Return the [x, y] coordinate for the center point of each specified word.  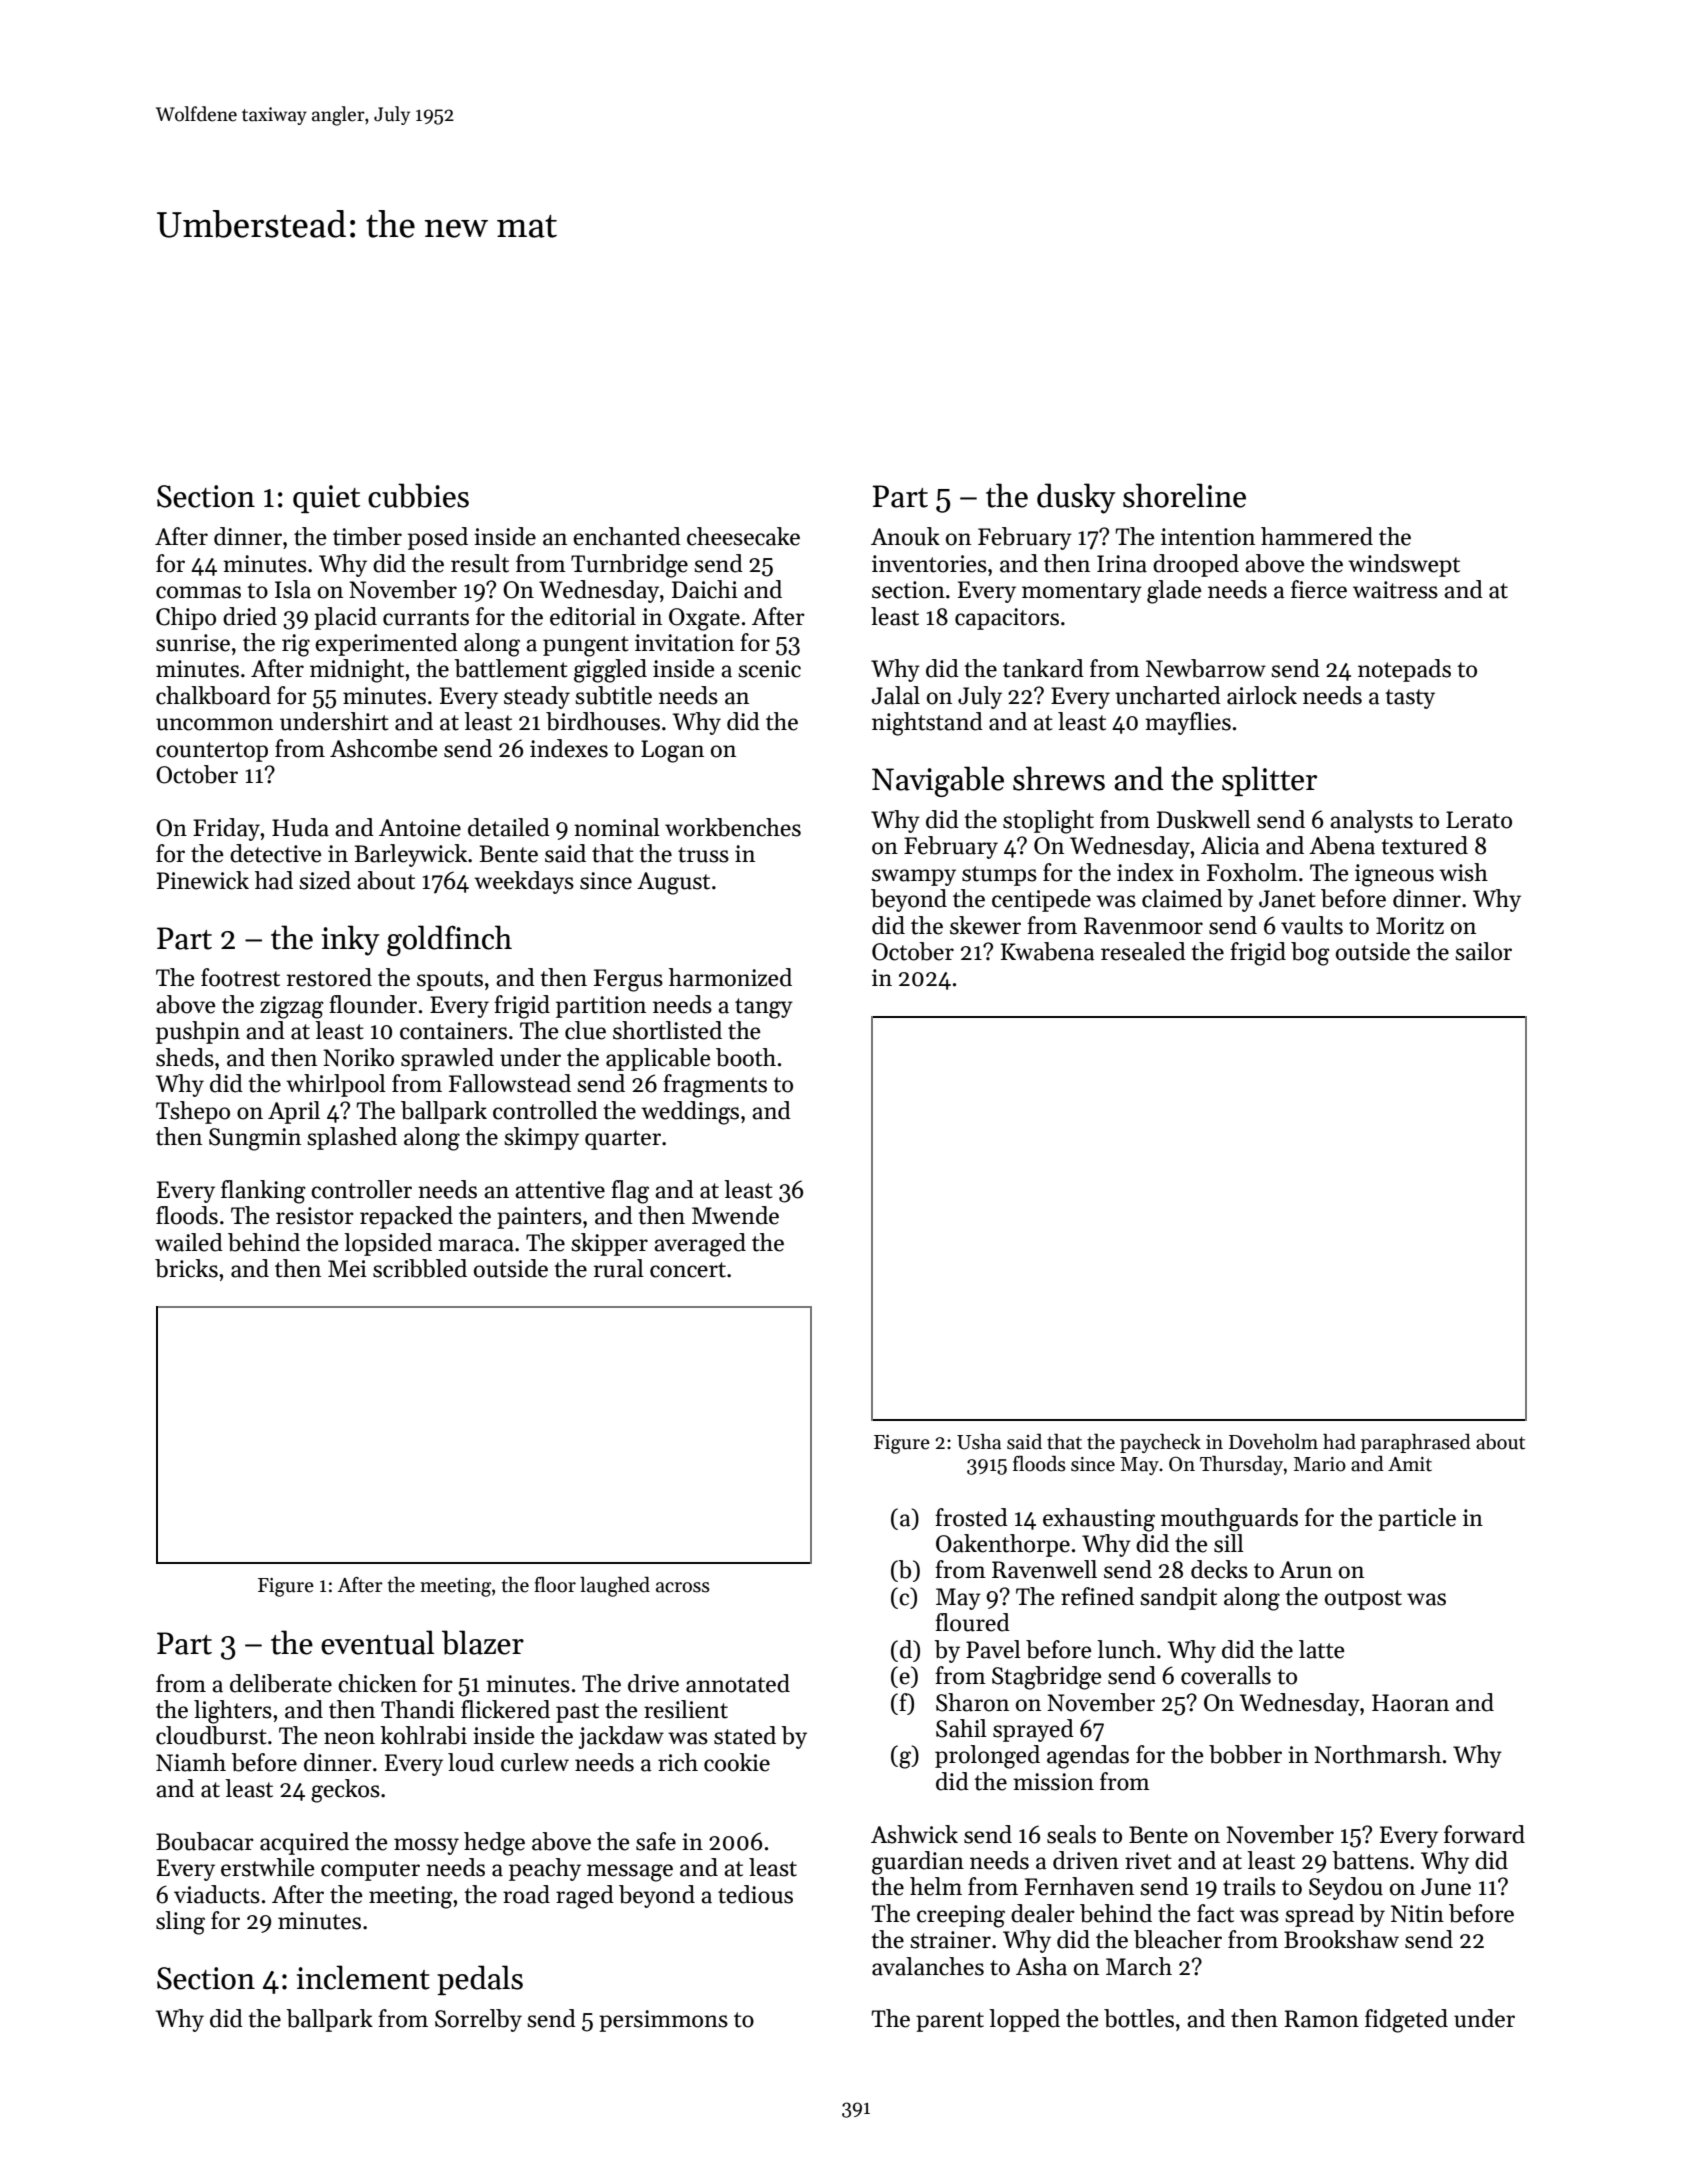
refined [1097, 1596]
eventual [377, 1642]
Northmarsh [1377, 1754]
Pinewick [203, 880]
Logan [672, 751]
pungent [586, 646]
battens [1370, 1860]
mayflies [1188, 723]
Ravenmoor [1143, 926]
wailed [189, 1242]
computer [370, 1871]
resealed [1143, 951]
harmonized [730, 977]
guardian [918, 1863]
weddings [690, 1113]
